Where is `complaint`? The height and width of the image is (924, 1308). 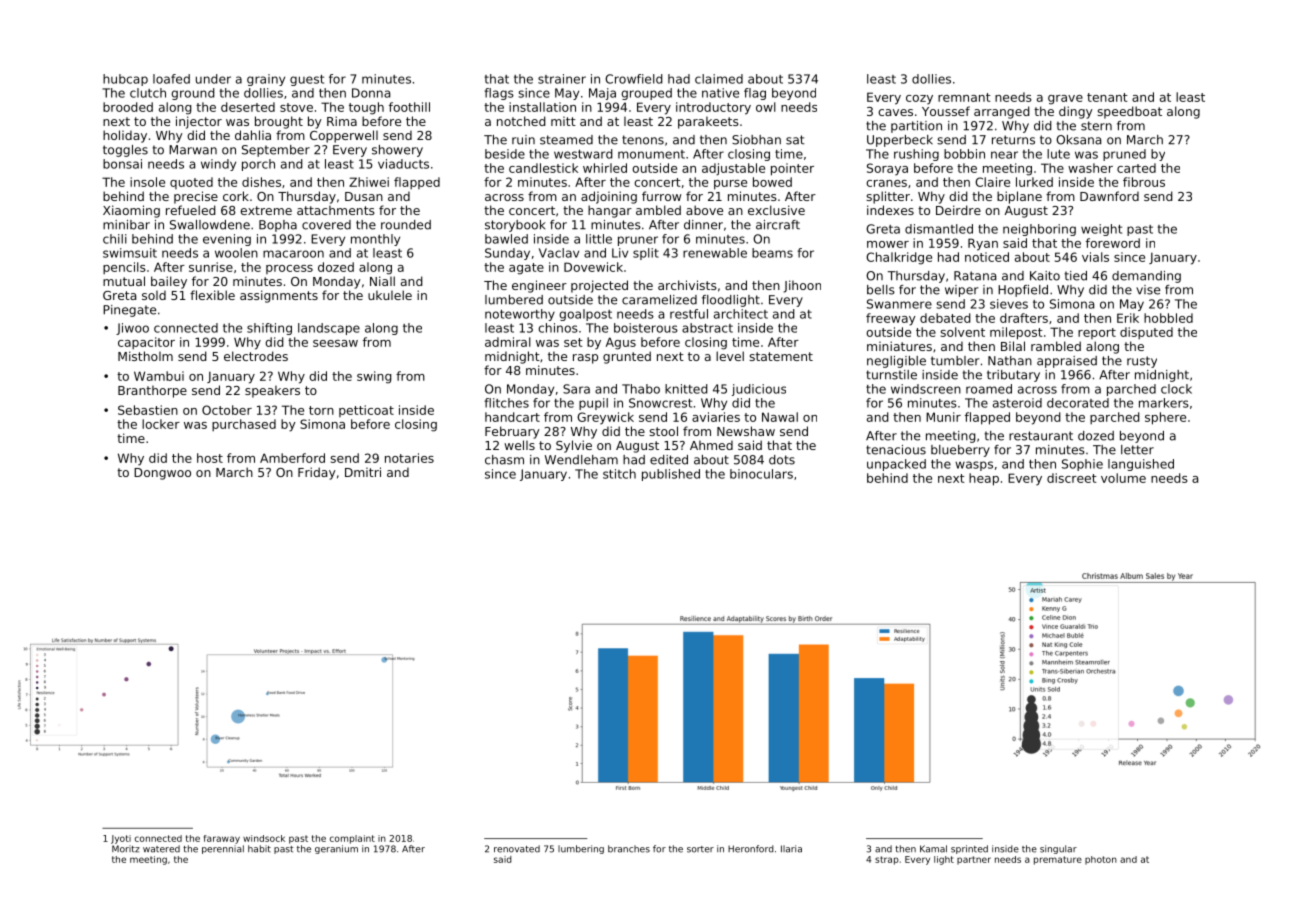 complaint is located at coordinates (352, 839).
